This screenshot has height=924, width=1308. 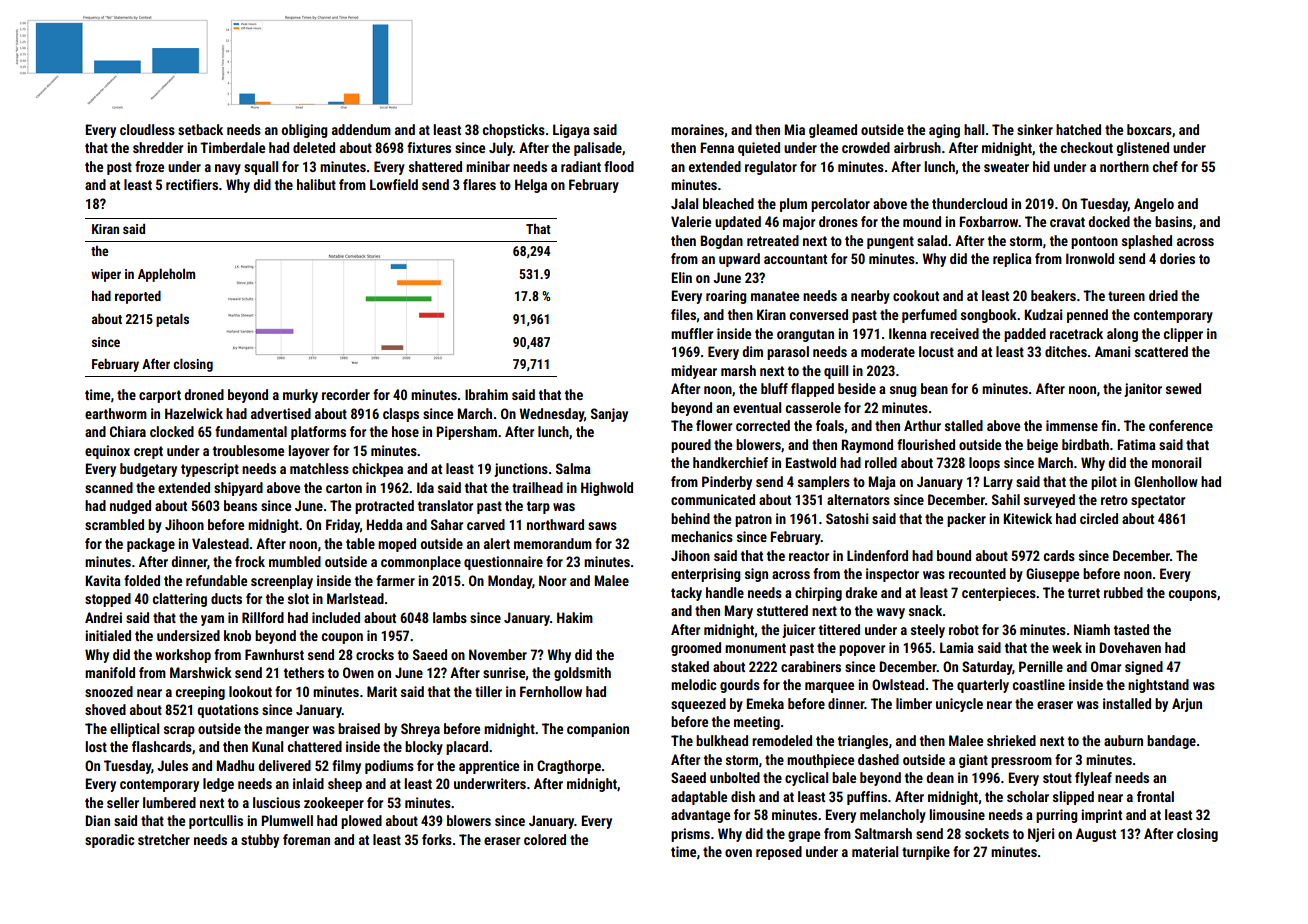 I want to click on sporadic, so click(x=109, y=841).
